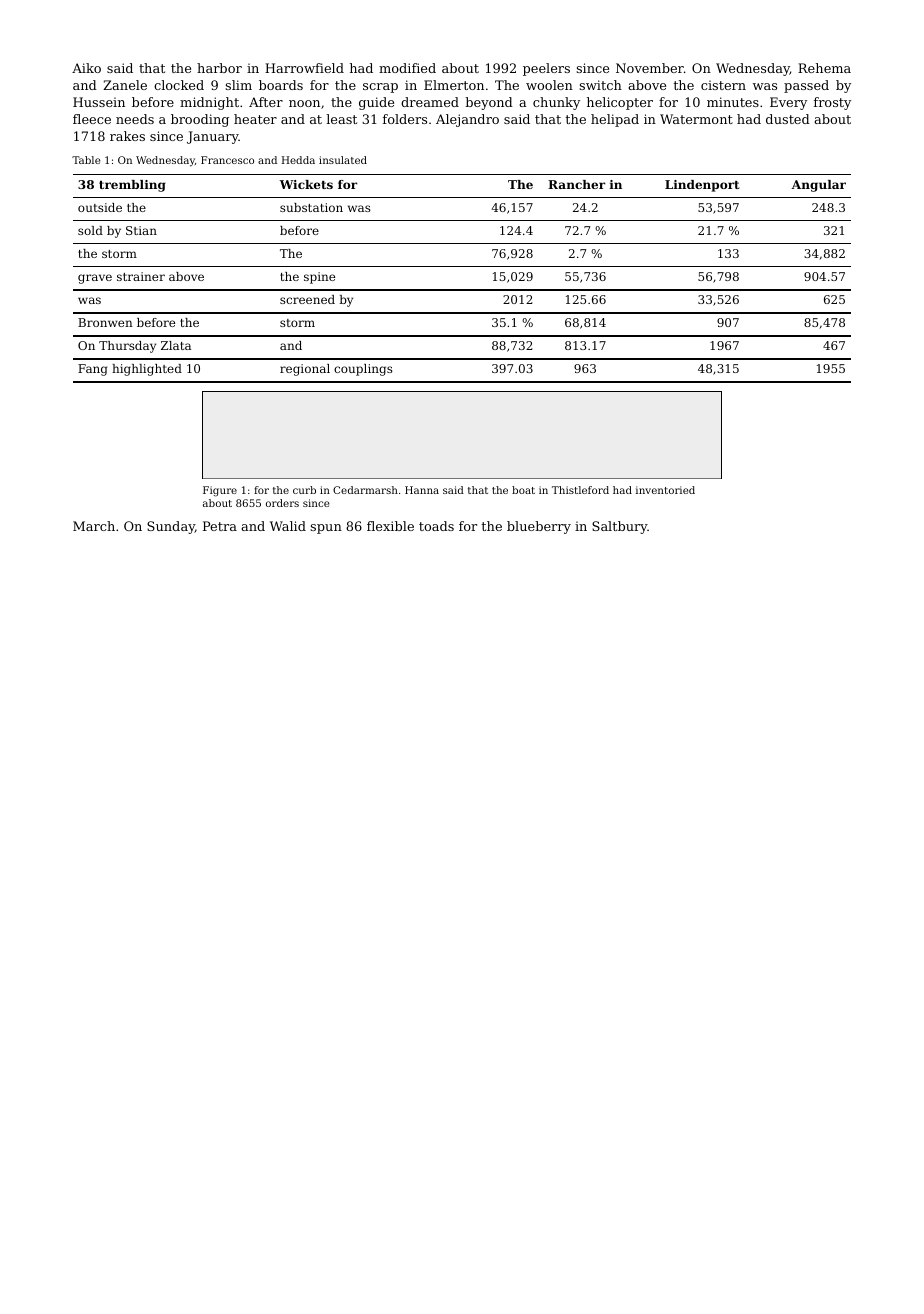  Describe the element at coordinates (363, 370) in the screenshot. I see `couplings` at that location.
